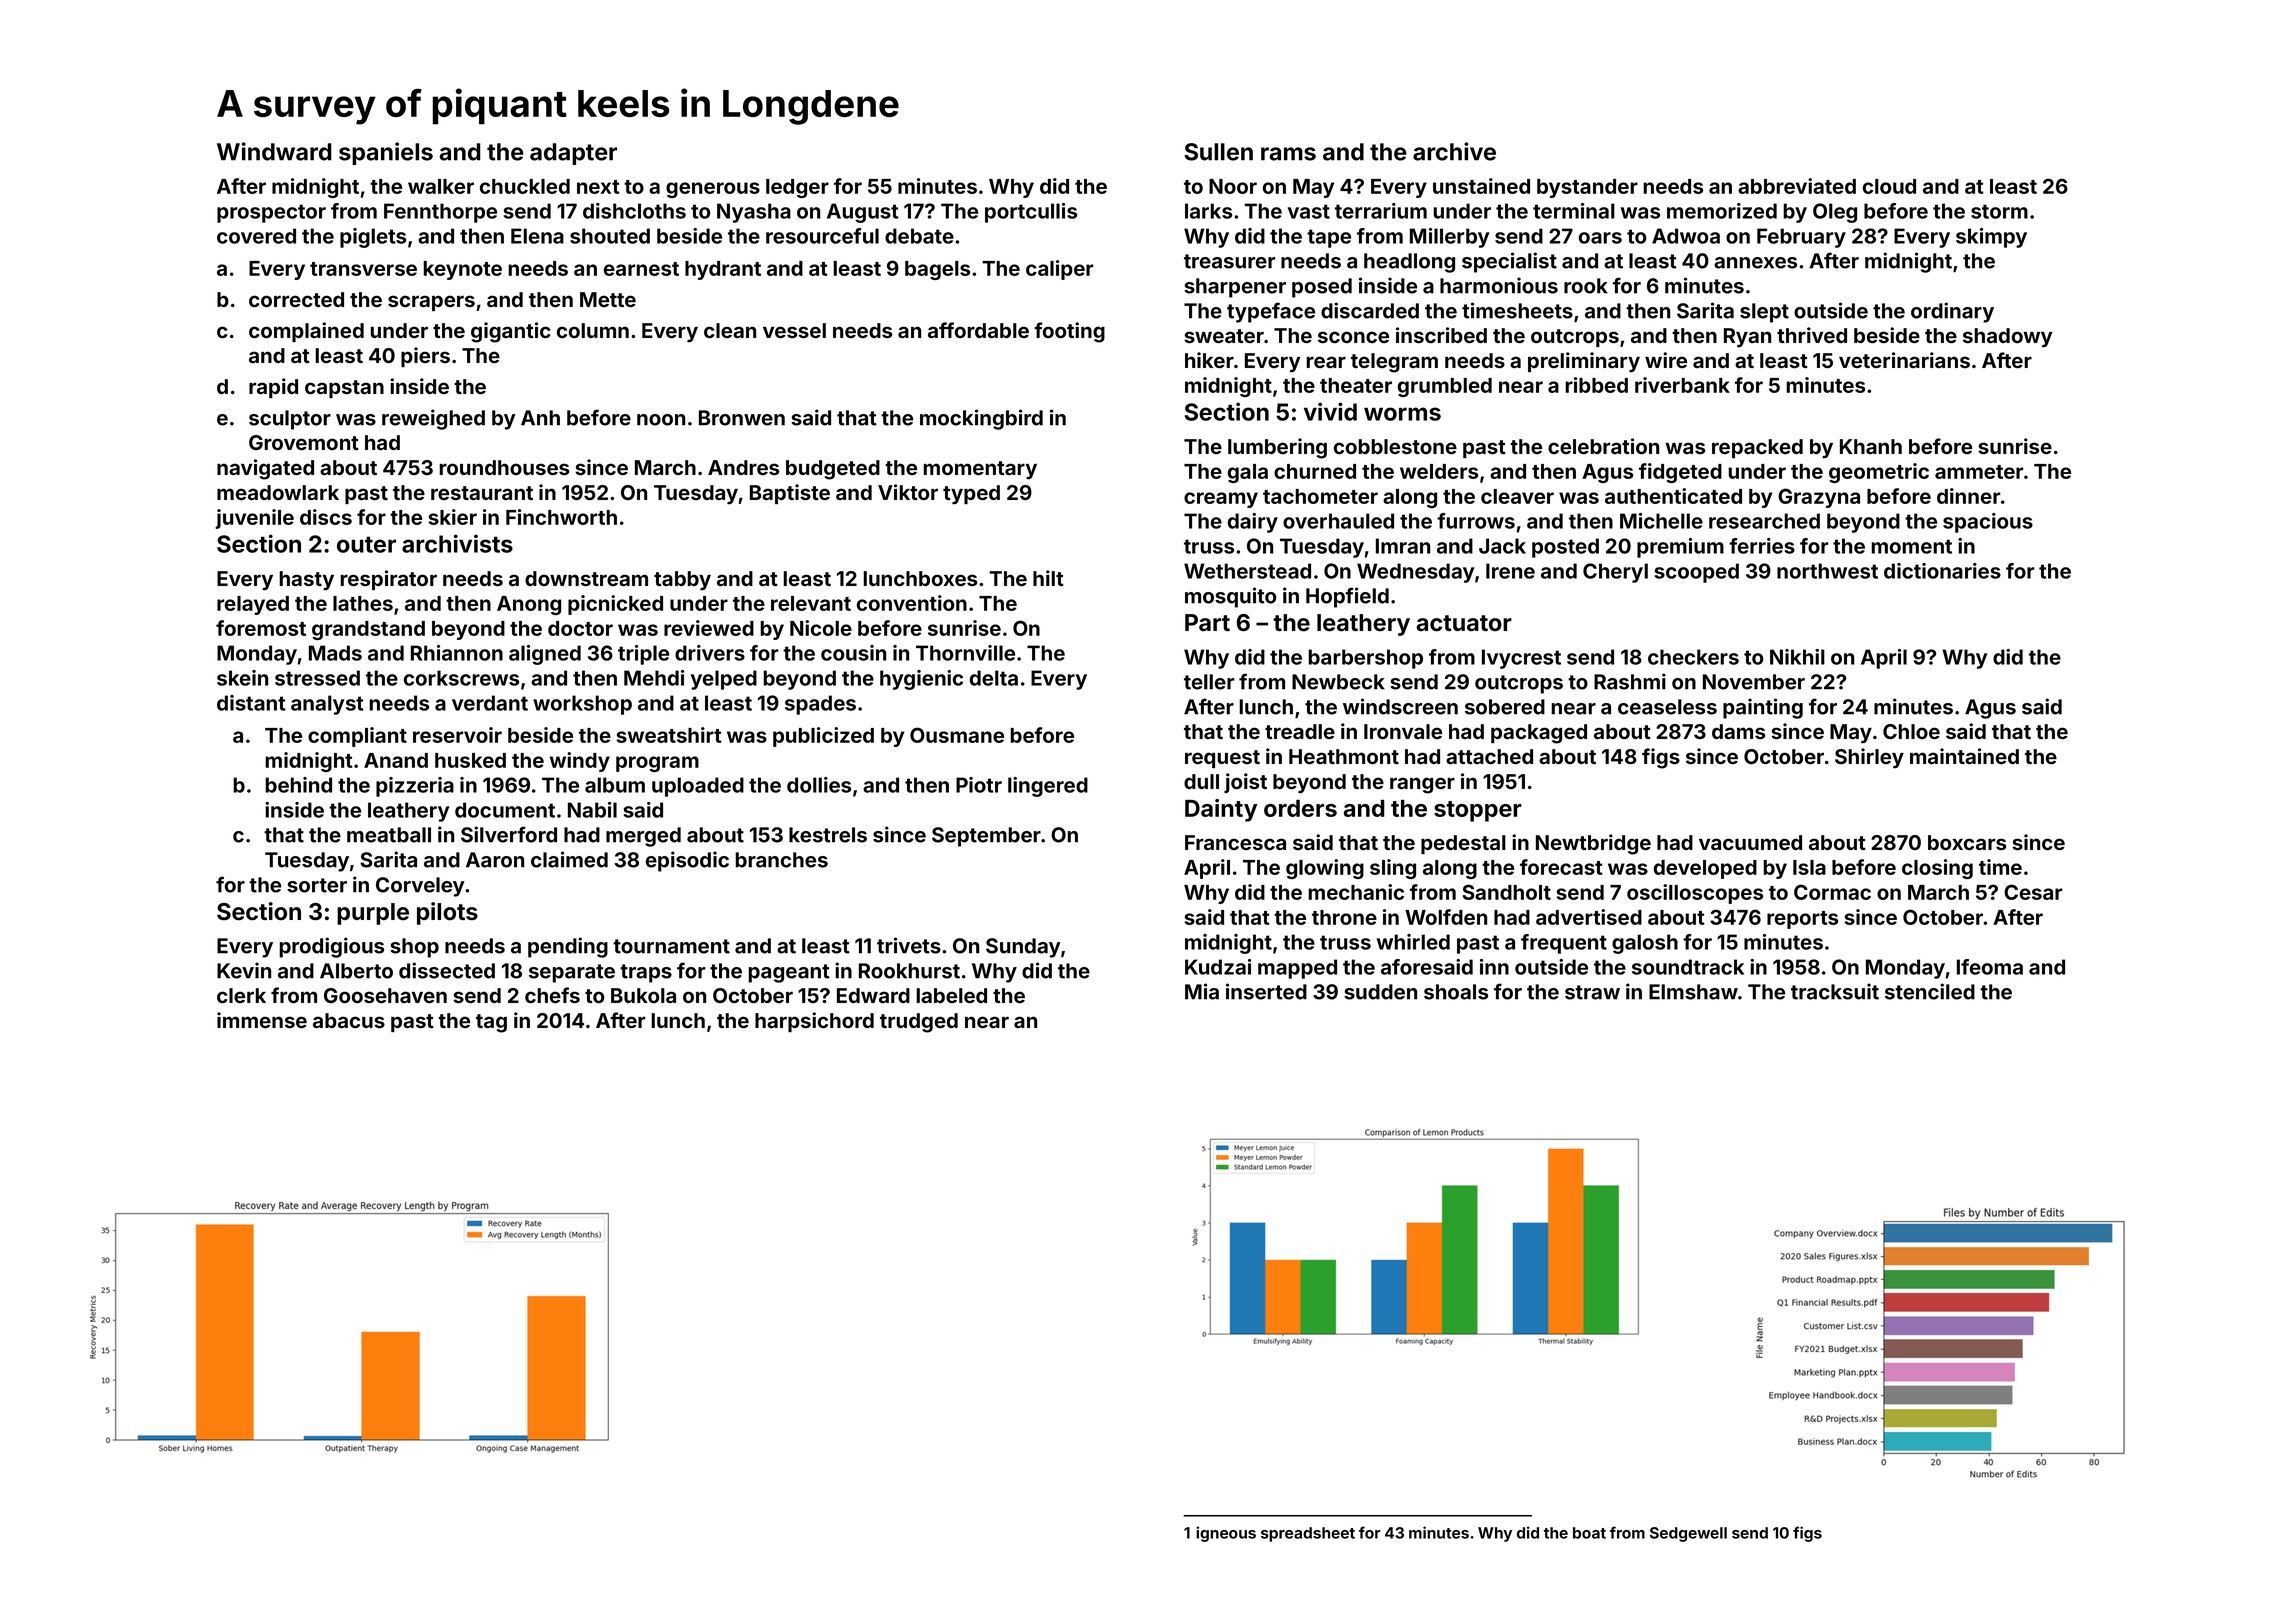 This image has width=2292, height=1620. Describe the element at coordinates (971, 494) in the image. I see `typed` at that location.
